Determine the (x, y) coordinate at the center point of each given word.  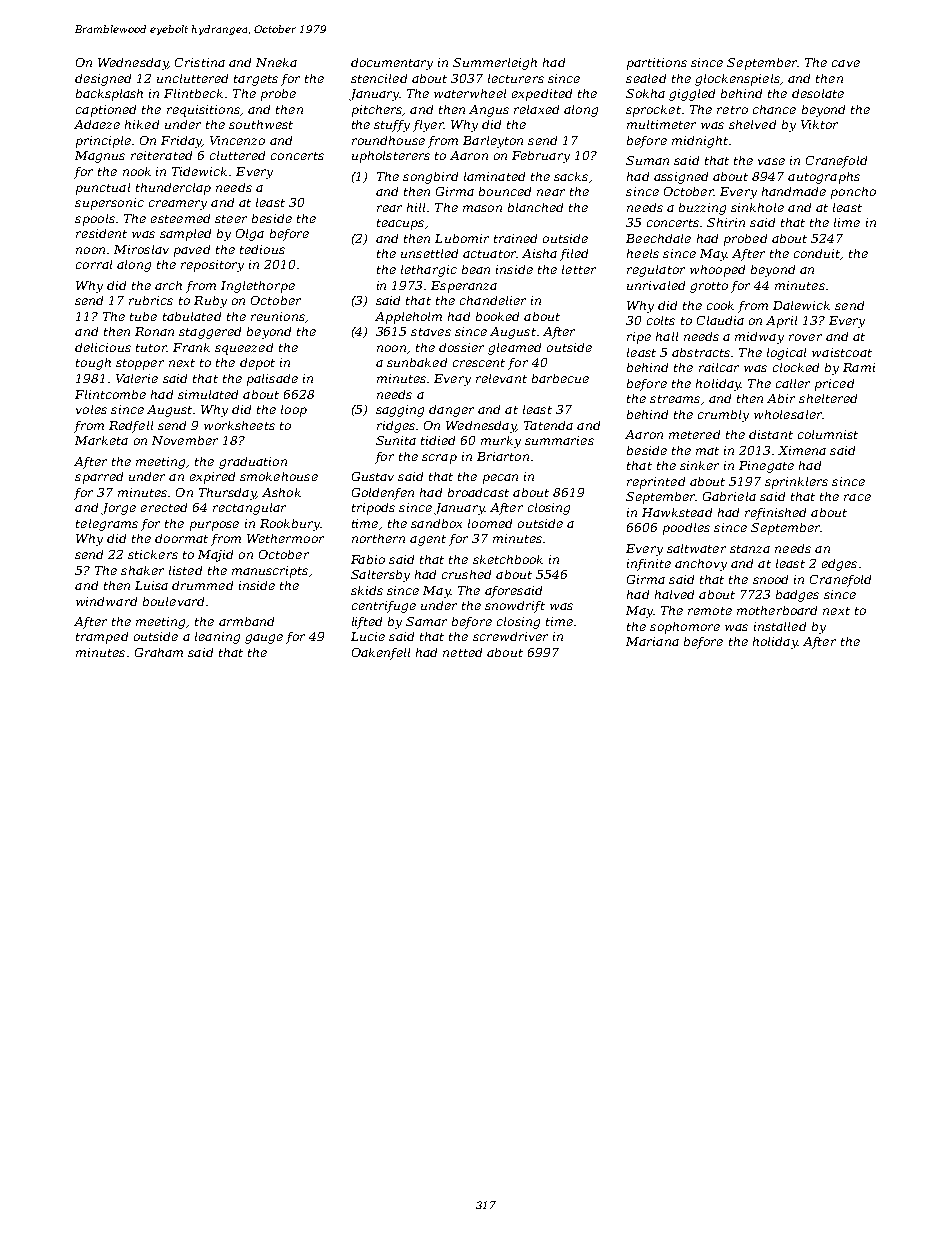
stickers (153, 554)
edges (839, 565)
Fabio (368, 559)
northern (378, 538)
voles (91, 409)
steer (231, 219)
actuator (490, 254)
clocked (796, 367)
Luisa (151, 585)
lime (847, 222)
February (541, 157)
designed (103, 80)
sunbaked (417, 362)
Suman (647, 160)
